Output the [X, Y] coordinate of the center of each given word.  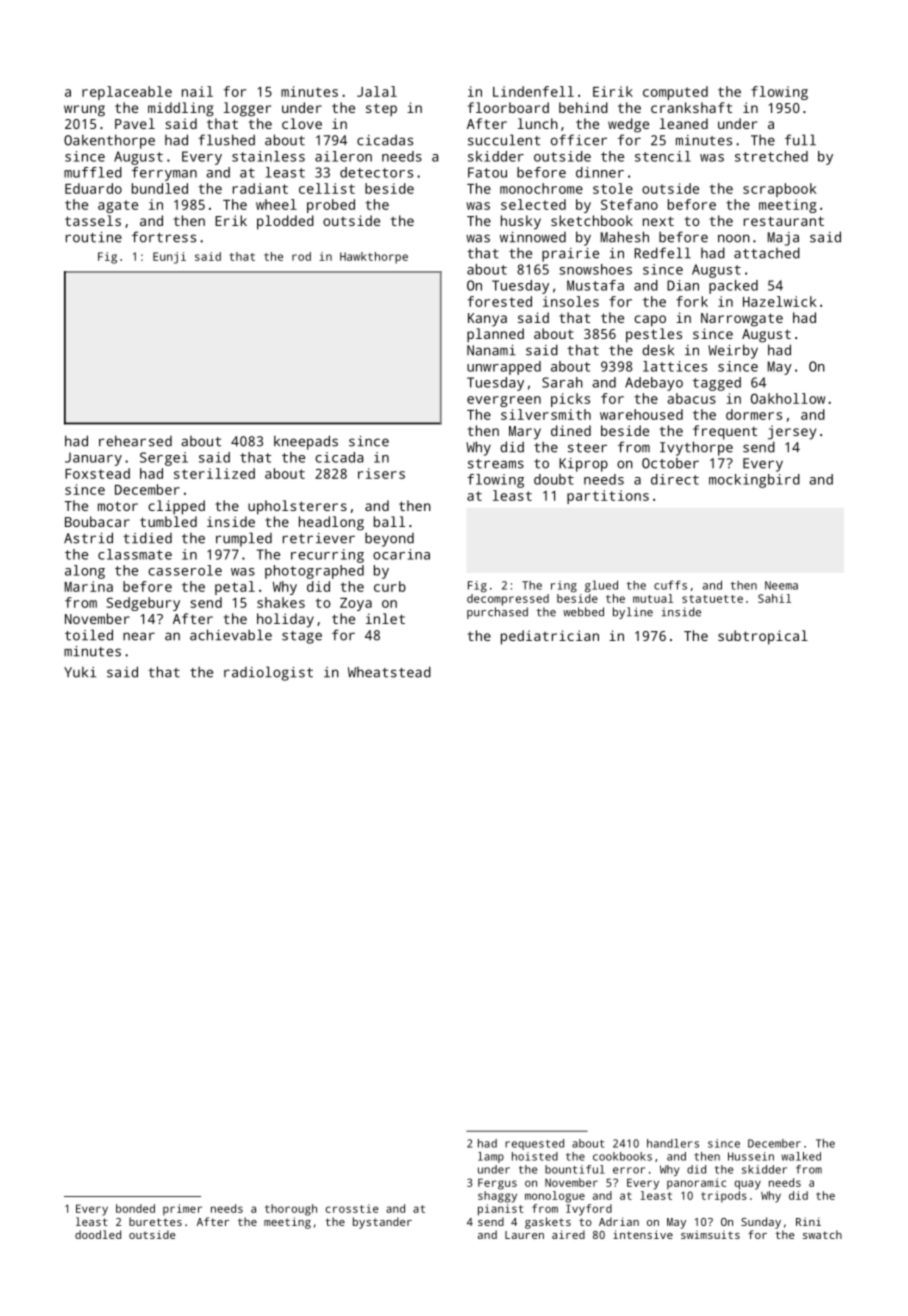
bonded [135, 1208]
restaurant [784, 221]
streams [496, 464]
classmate [135, 554]
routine [94, 237]
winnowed [533, 237]
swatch [822, 1234]
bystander [382, 1223]
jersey [792, 432]
